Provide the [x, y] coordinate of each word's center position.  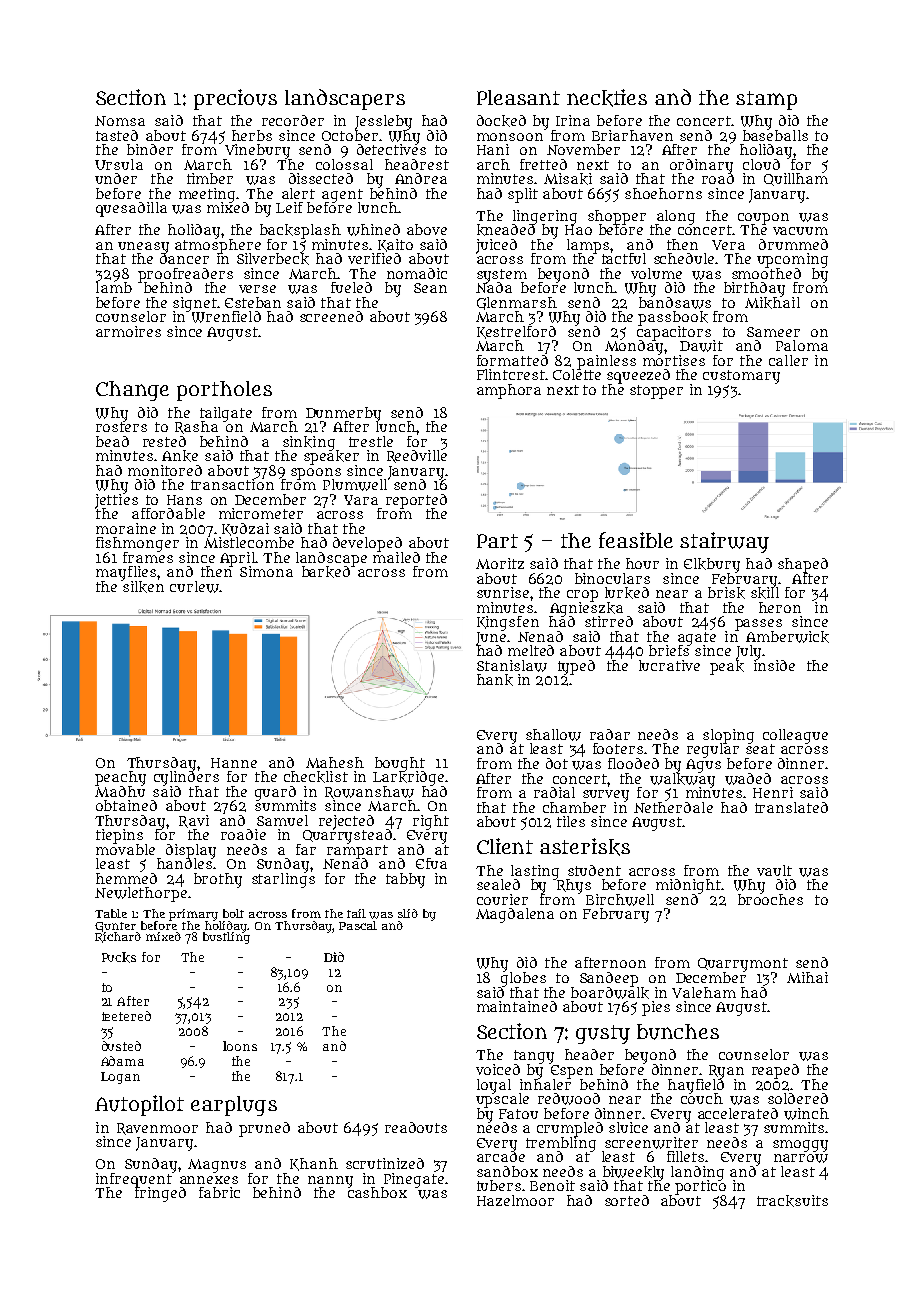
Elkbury [712, 565]
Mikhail [772, 303]
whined [373, 230]
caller [788, 360]
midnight [689, 886]
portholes [224, 391]
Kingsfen [508, 623]
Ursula [119, 164]
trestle [371, 441]
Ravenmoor [157, 1129]
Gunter [115, 927]
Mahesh [335, 762]
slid [408, 913]
